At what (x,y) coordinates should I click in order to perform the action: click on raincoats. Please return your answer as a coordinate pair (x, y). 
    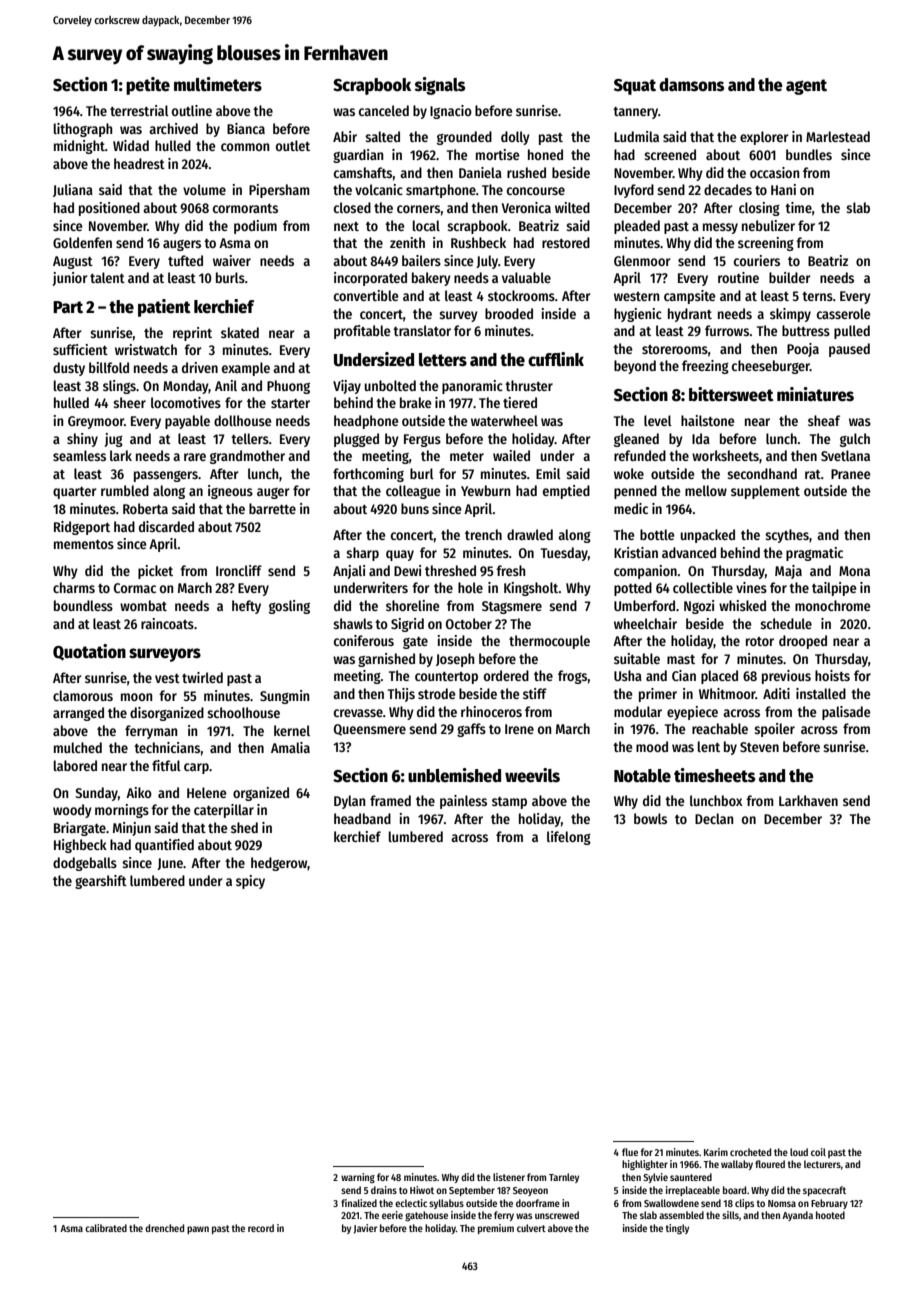
    Looking at the image, I should click on (167, 623).
